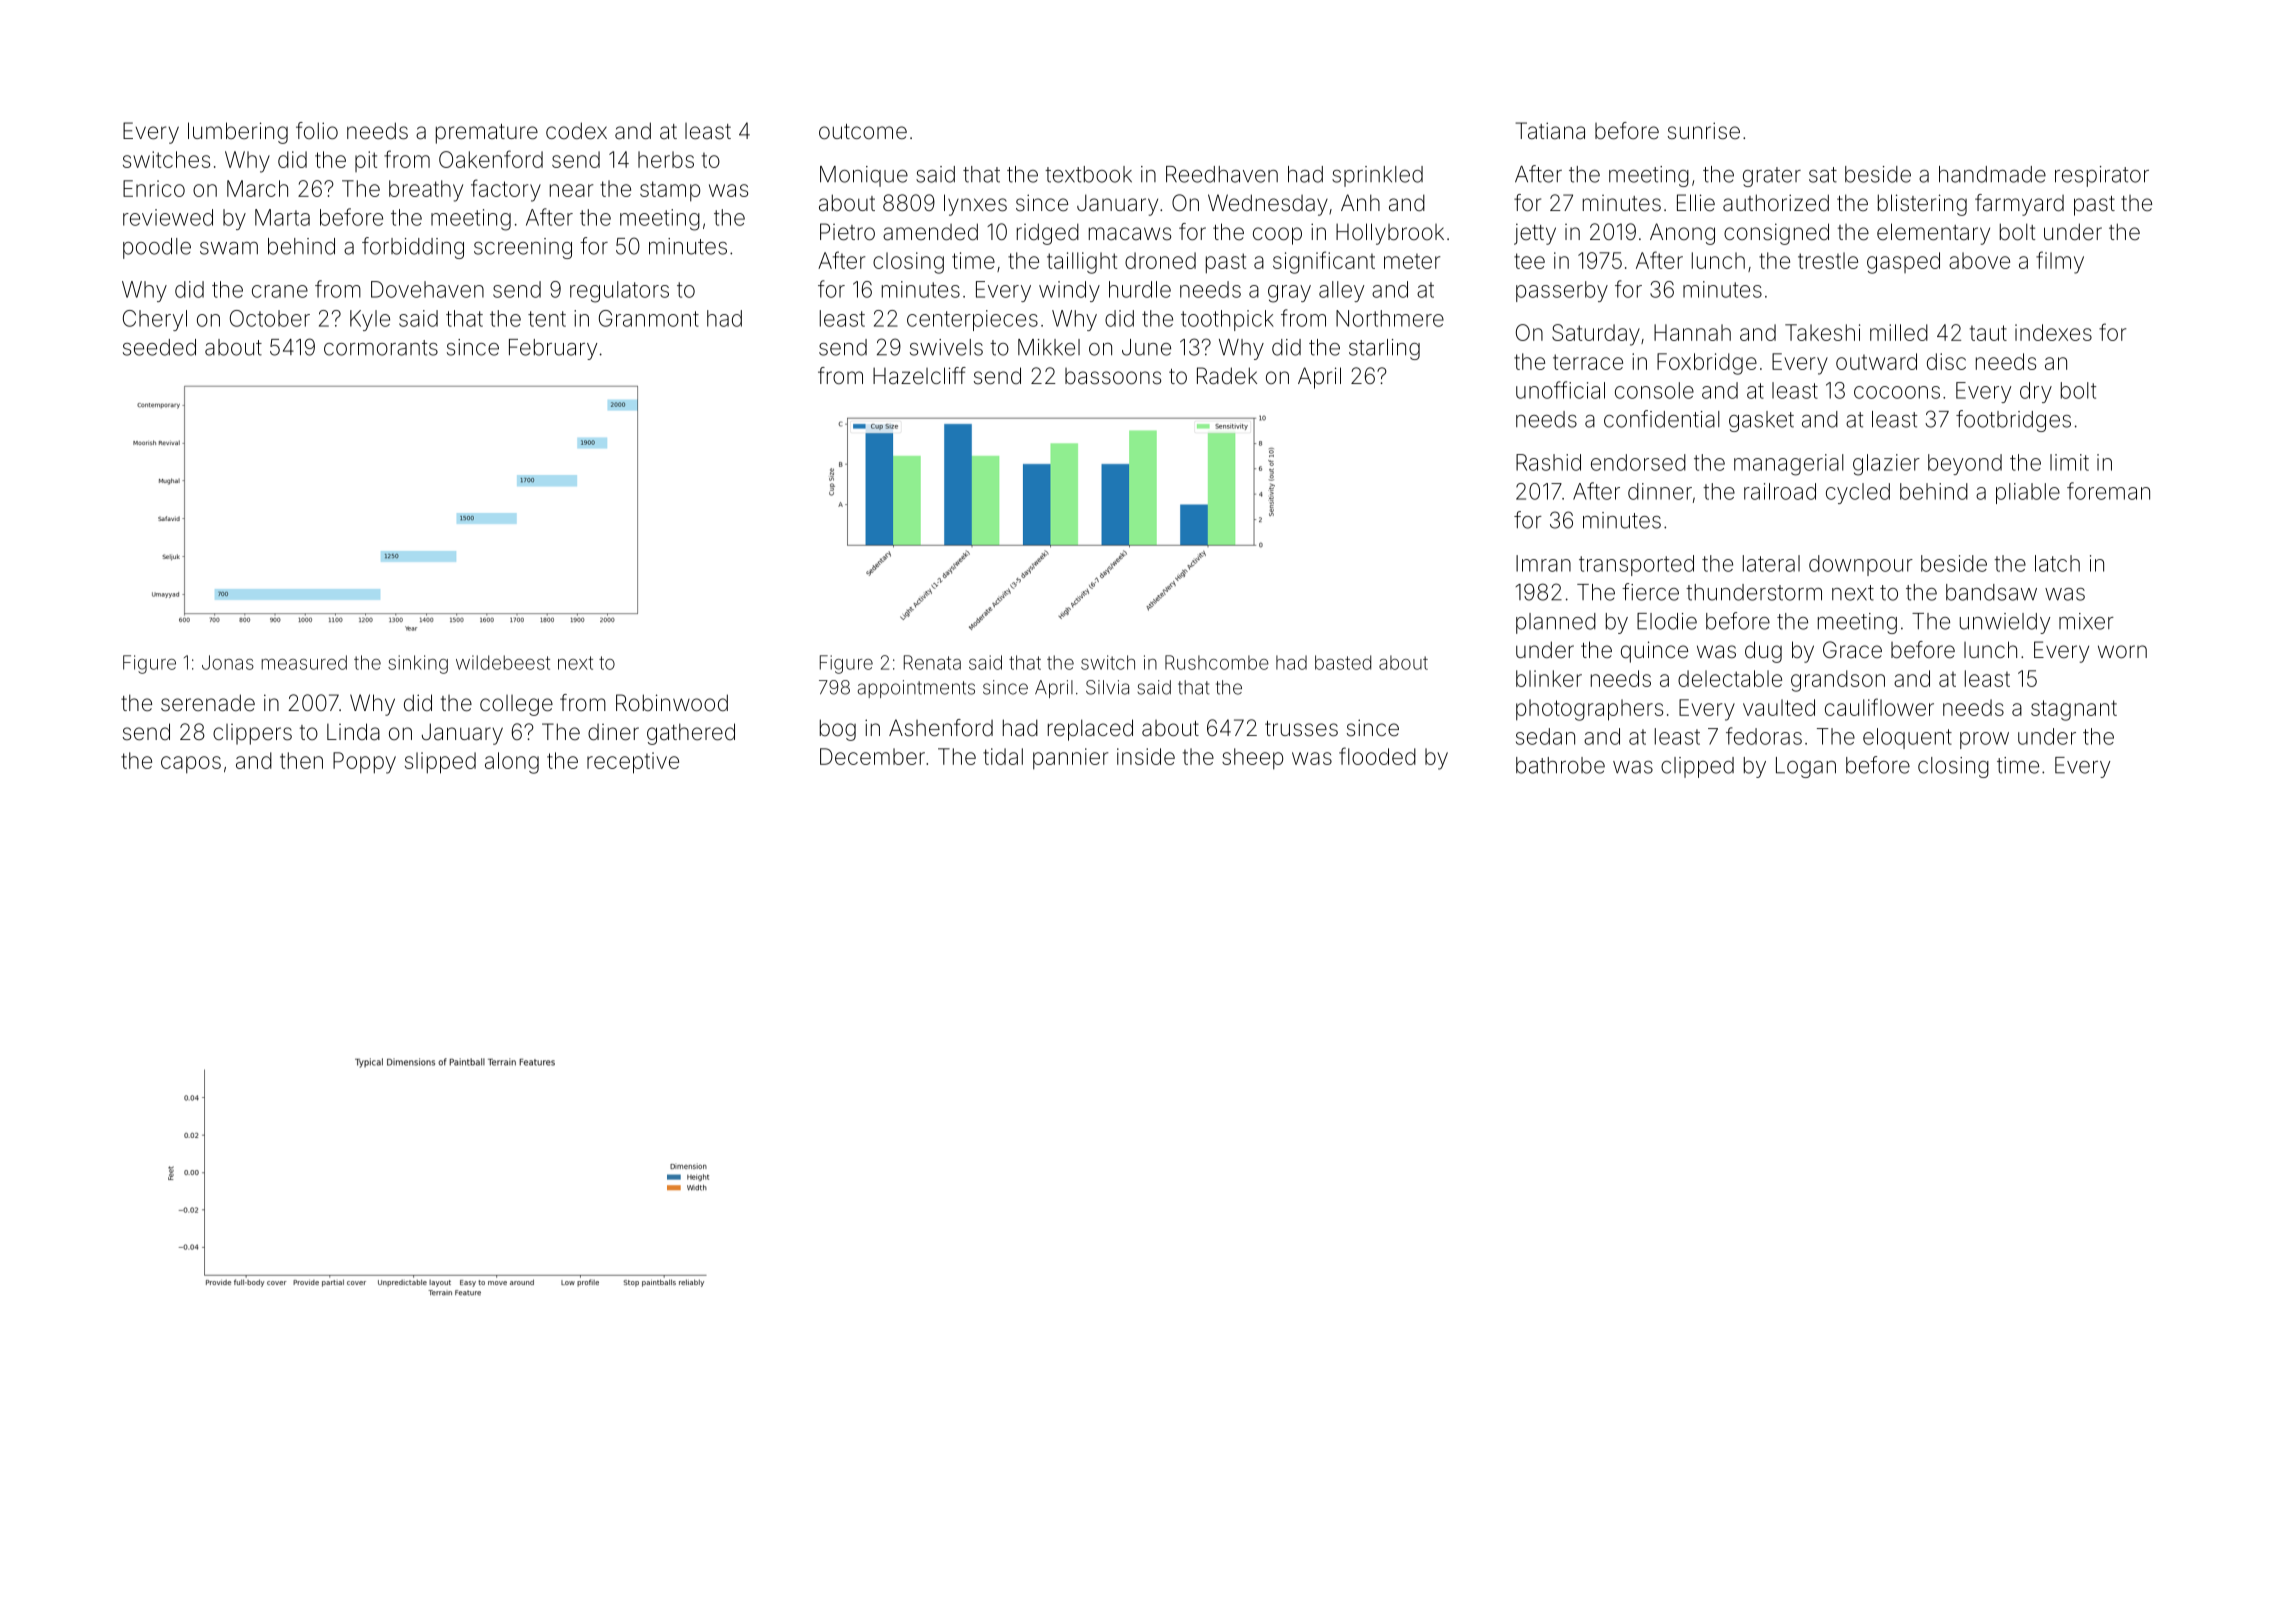 The height and width of the screenshot is (1614, 2282). I want to click on Imran, so click(1543, 563).
